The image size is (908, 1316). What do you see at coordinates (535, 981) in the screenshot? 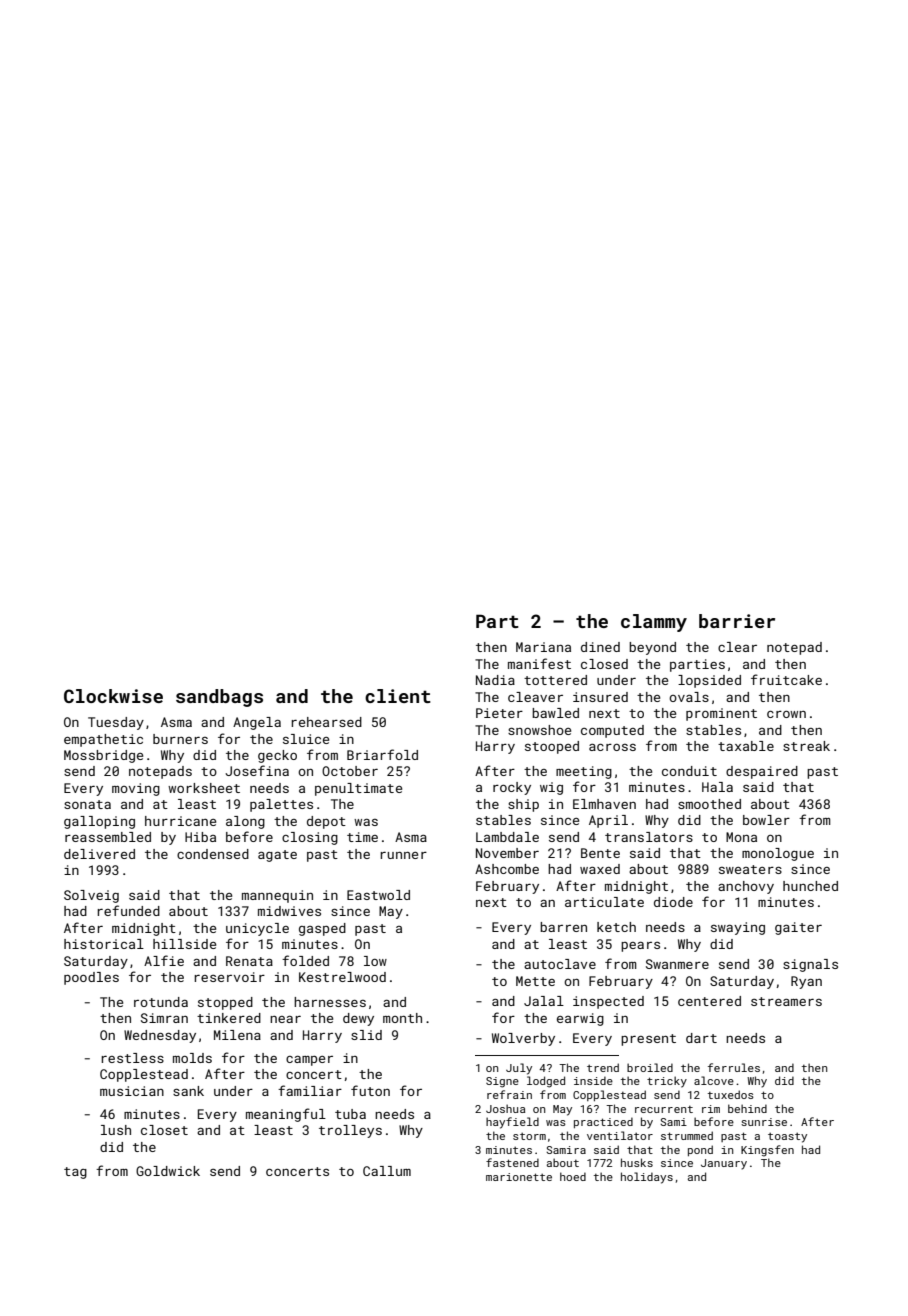
I see `Mette` at bounding box center [535, 981].
